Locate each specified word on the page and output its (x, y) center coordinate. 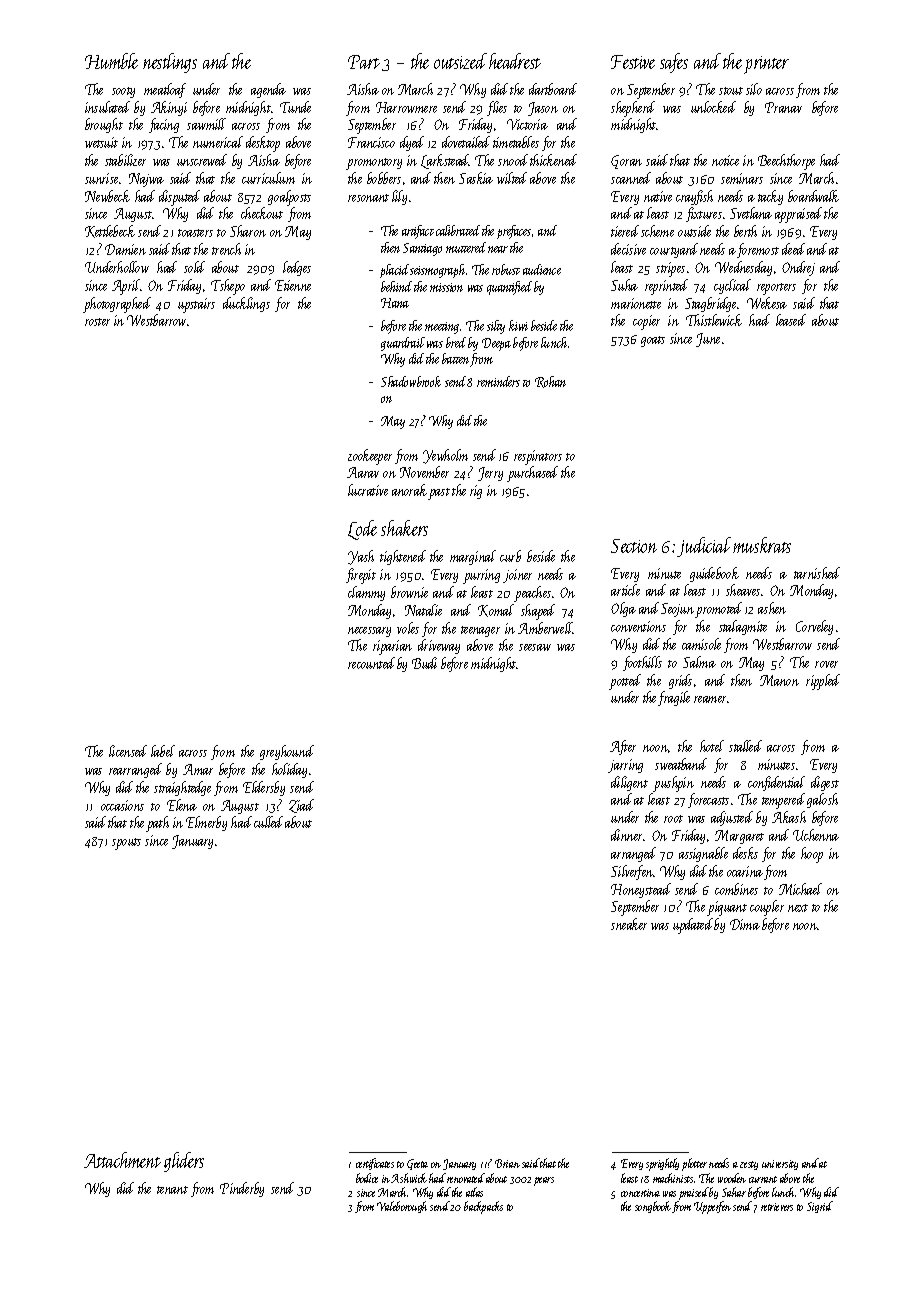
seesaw (535, 647)
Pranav (783, 107)
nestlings (170, 63)
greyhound (287, 752)
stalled (745, 746)
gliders (184, 1162)
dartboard (553, 89)
